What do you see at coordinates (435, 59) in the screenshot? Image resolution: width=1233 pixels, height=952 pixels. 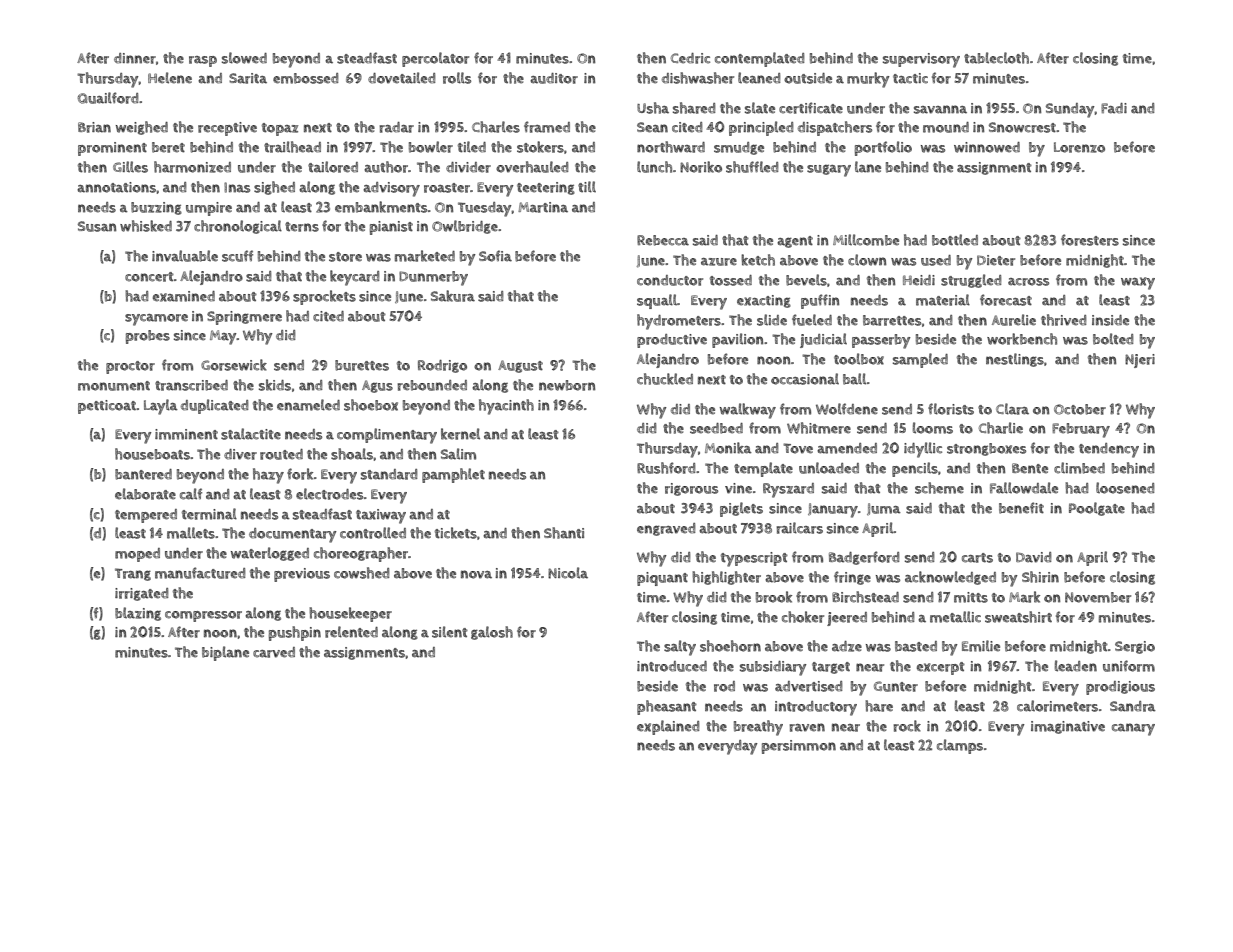 I see `percolator` at bounding box center [435, 59].
